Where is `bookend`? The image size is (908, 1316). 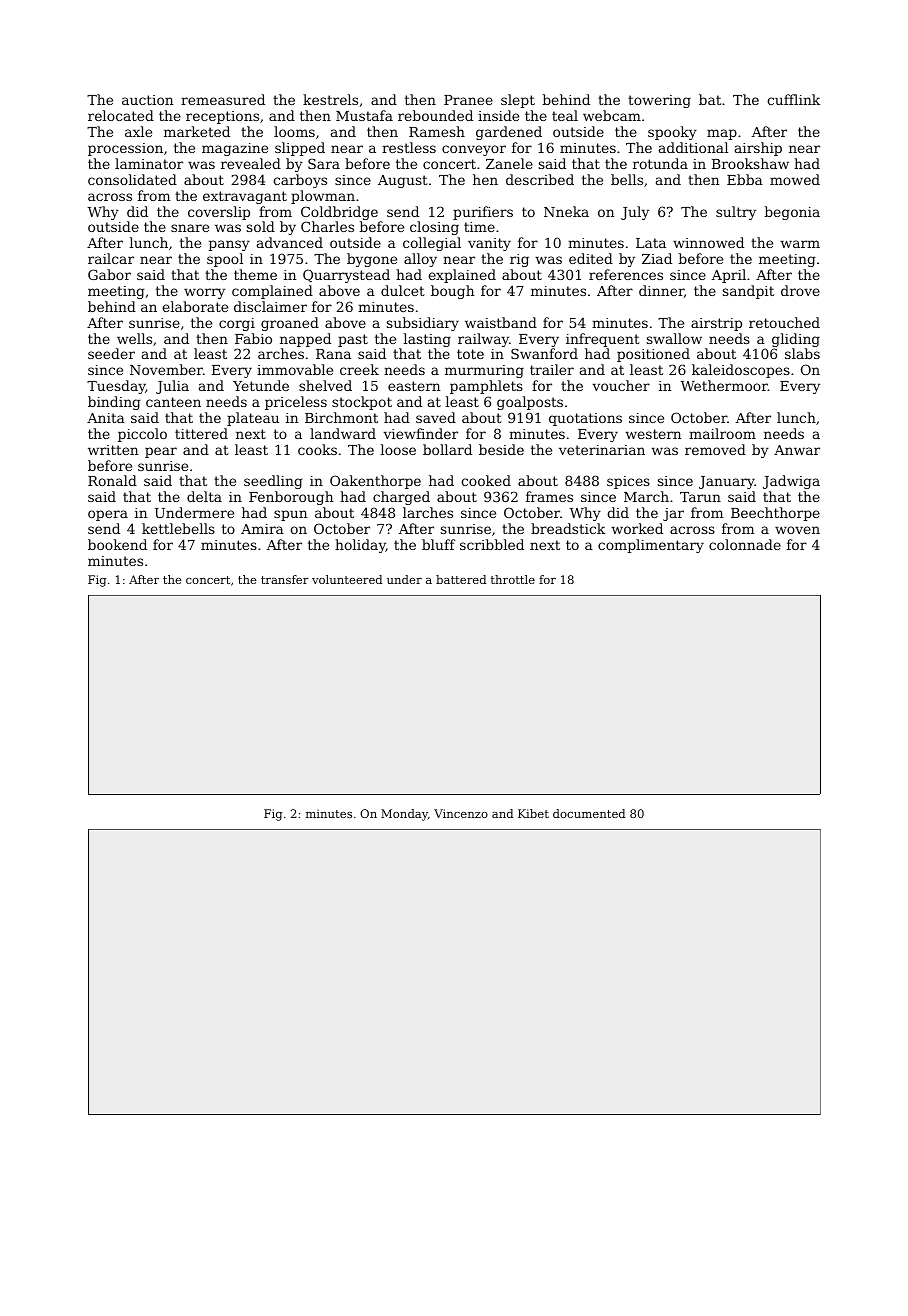
bookend is located at coordinates (117, 544).
